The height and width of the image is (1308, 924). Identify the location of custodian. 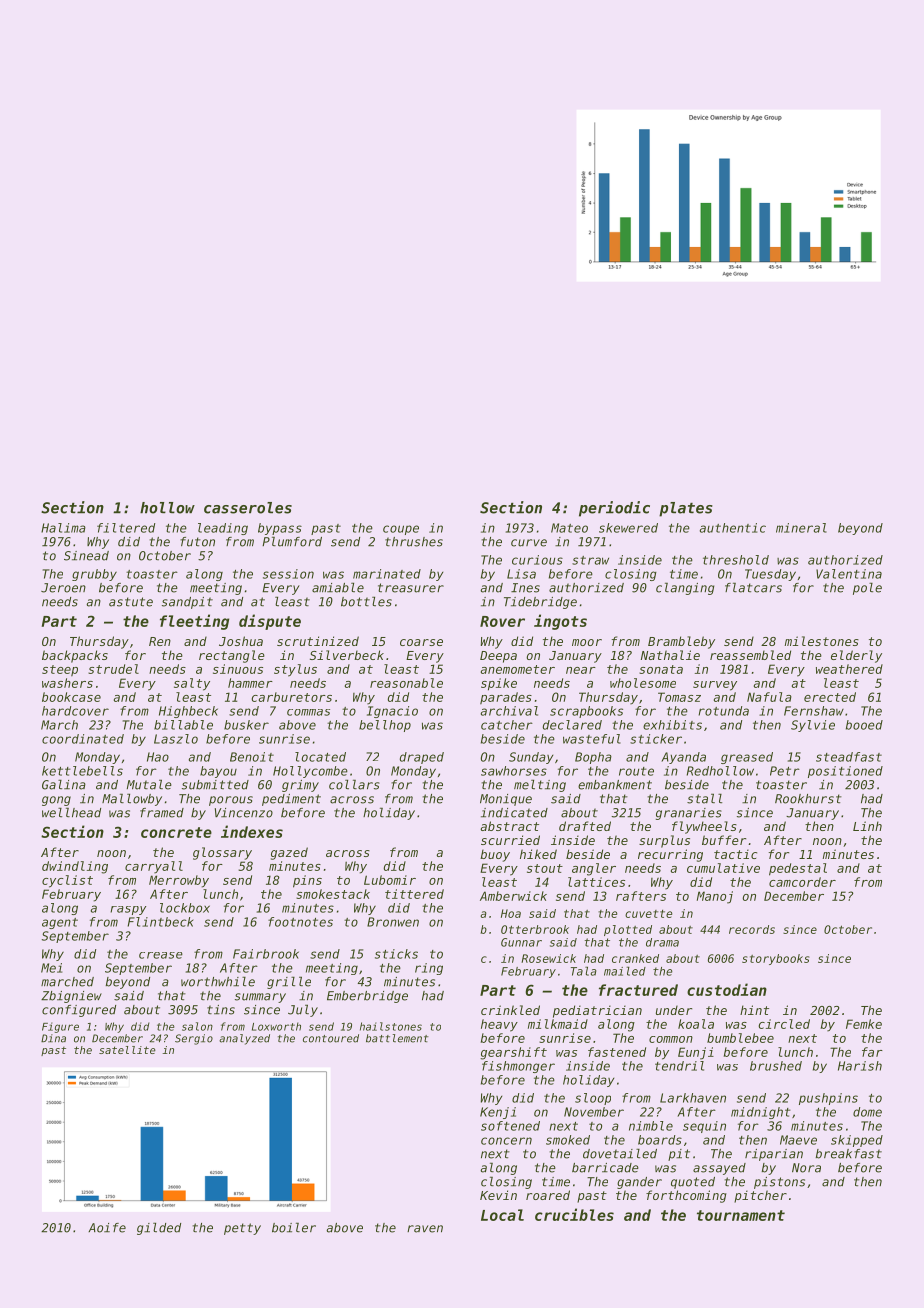
(727, 989).
